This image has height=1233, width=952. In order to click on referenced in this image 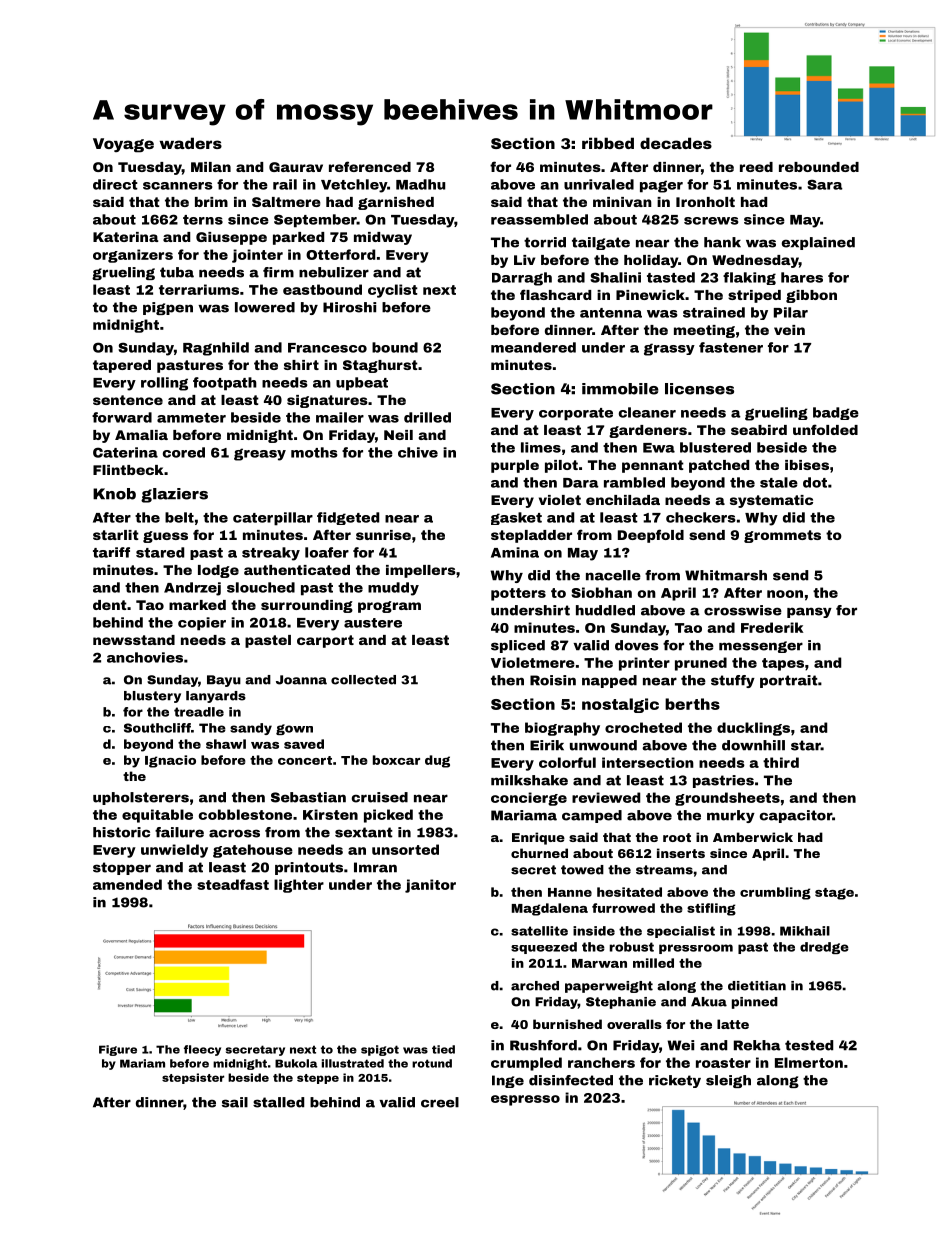, I will do `click(370, 166)`.
